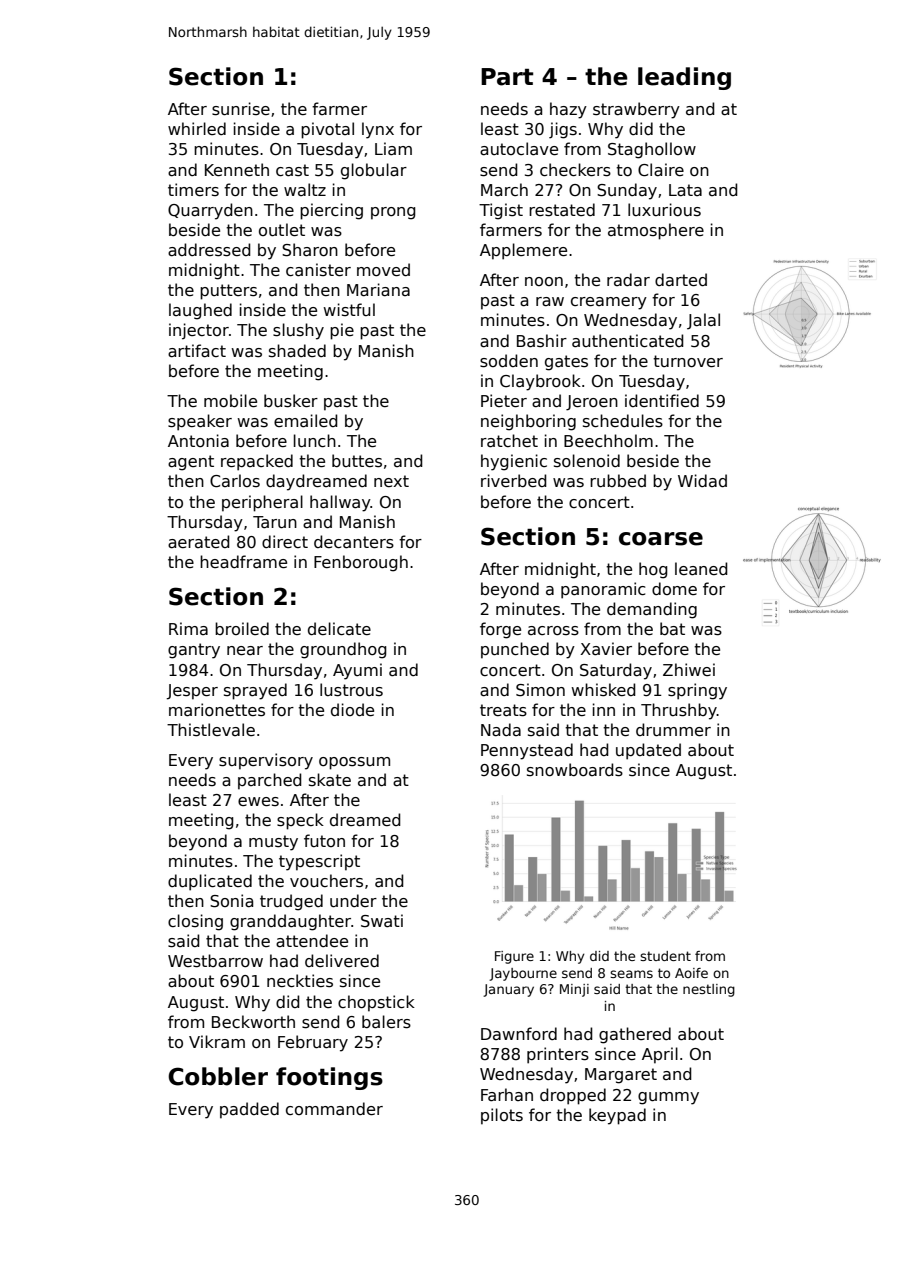 This page has height=1288, width=908. Describe the element at coordinates (507, 77) in the page. I see `Part` at that location.
